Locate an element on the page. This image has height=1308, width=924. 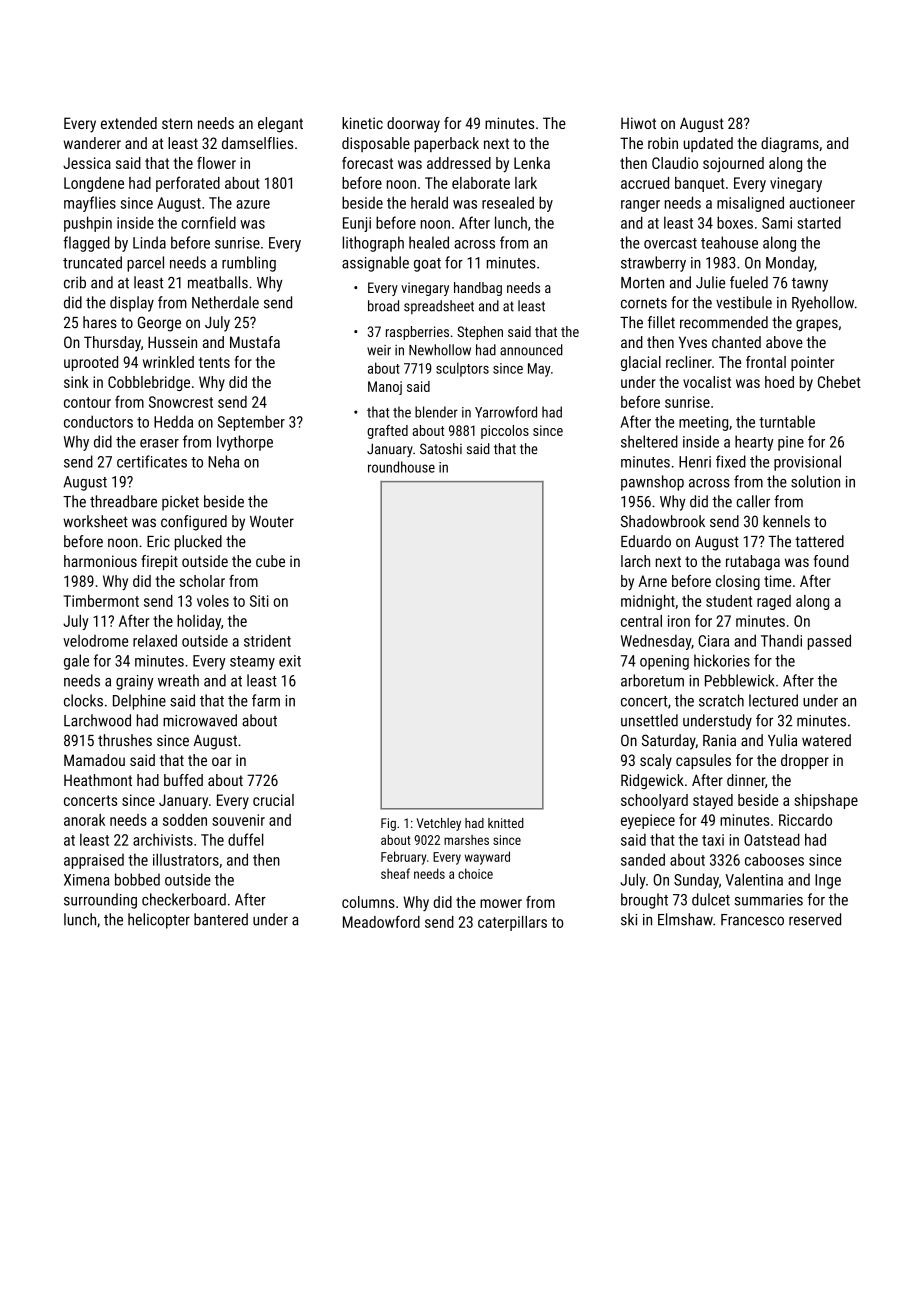
doorway is located at coordinates (413, 125).
